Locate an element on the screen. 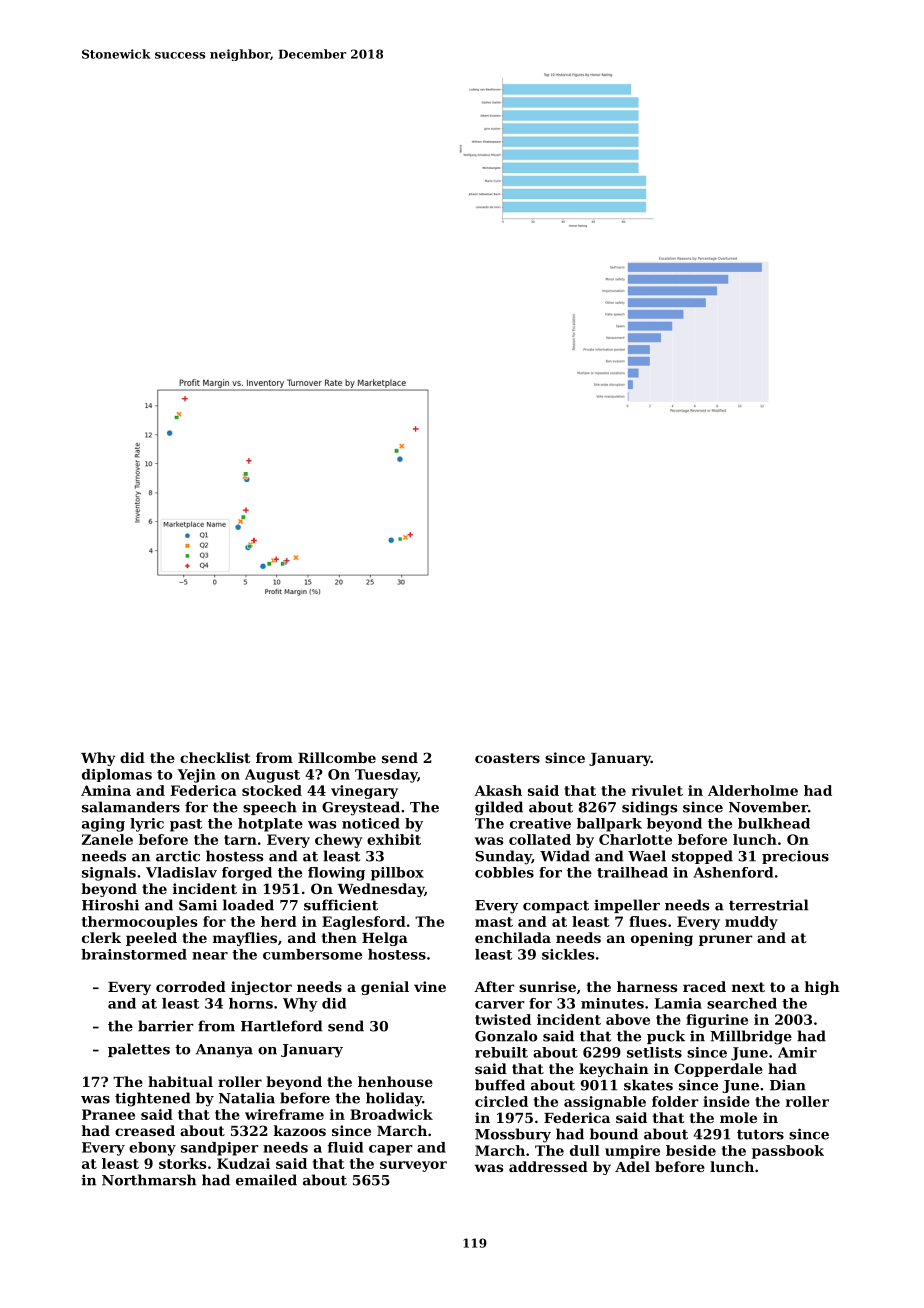 The image size is (924, 1308). twisted is located at coordinates (503, 1019).
